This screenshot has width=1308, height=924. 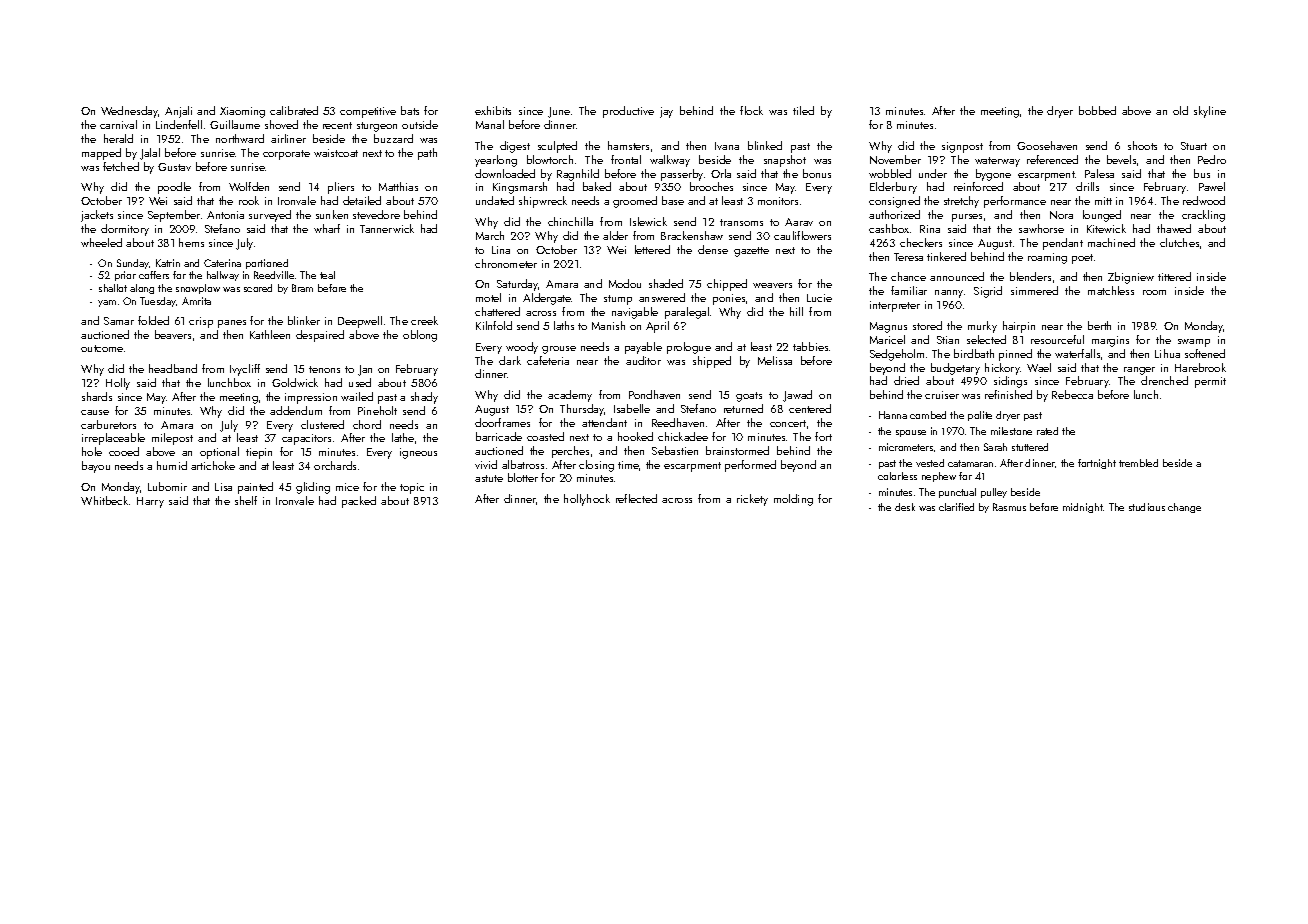 What do you see at coordinates (167, 486) in the screenshot?
I see `Lubomir` at bounding box center [167, 486].
